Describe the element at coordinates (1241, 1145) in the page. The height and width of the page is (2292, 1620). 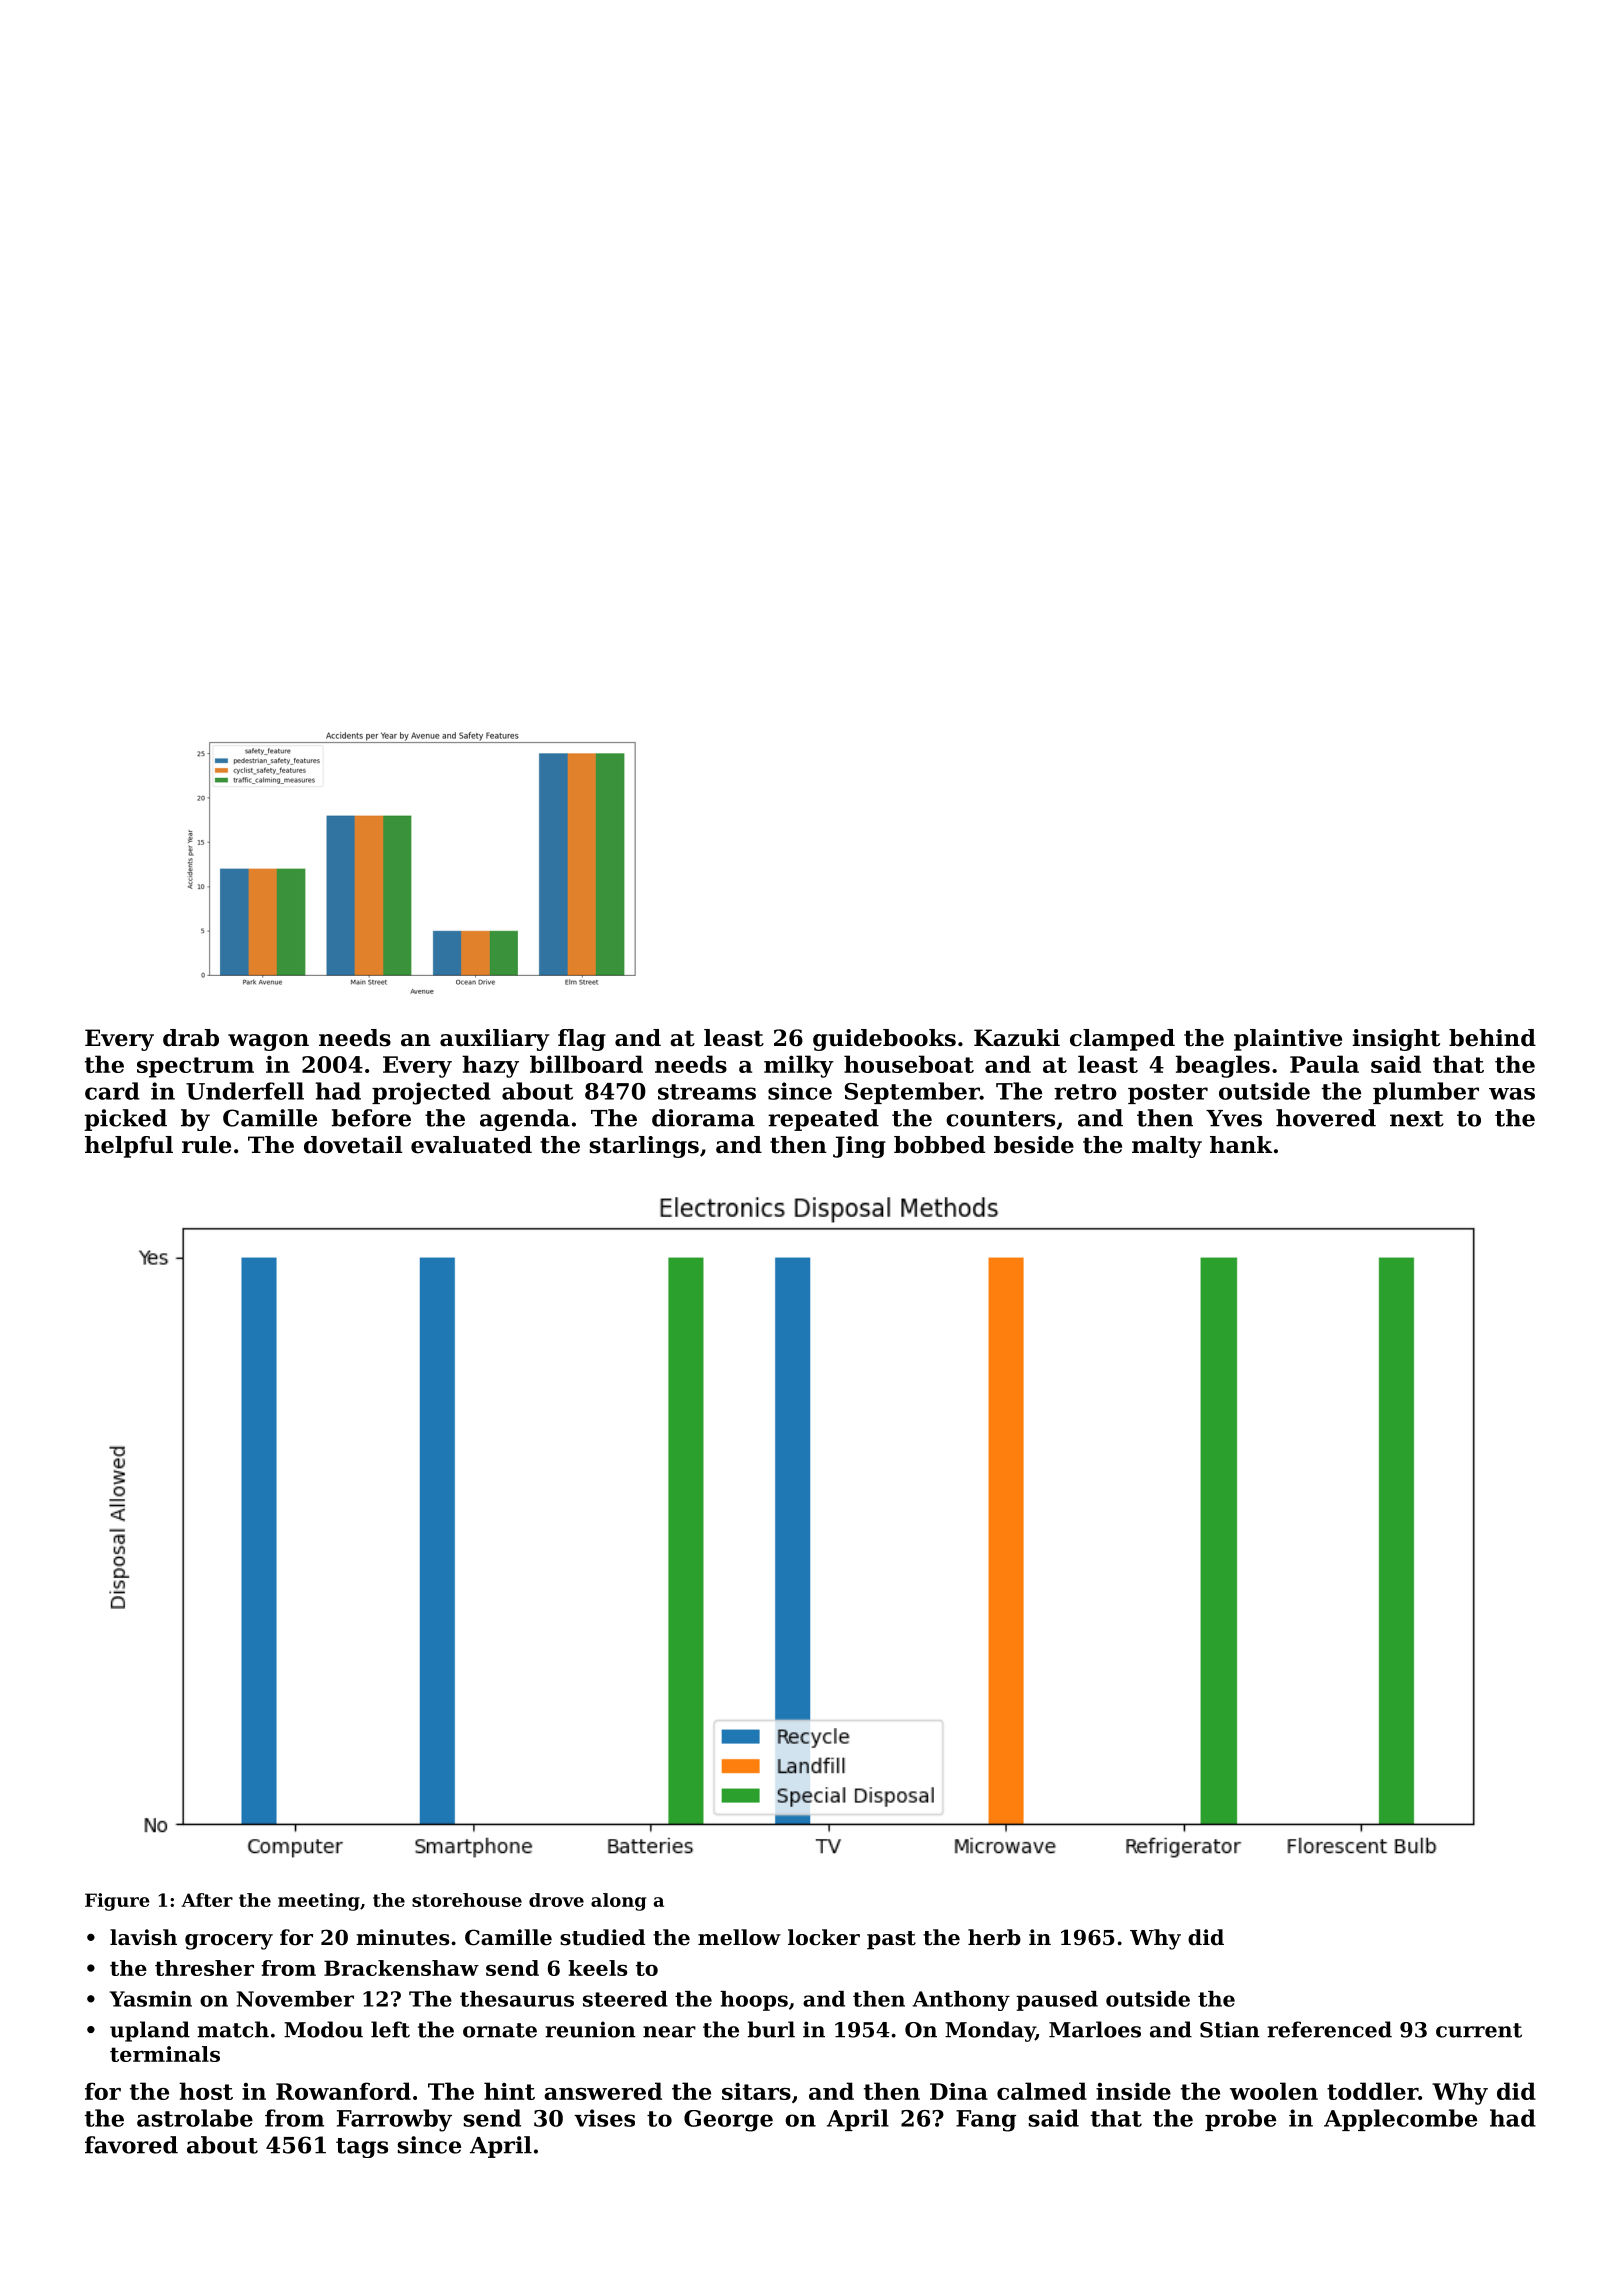
I see `hank` at that location.
